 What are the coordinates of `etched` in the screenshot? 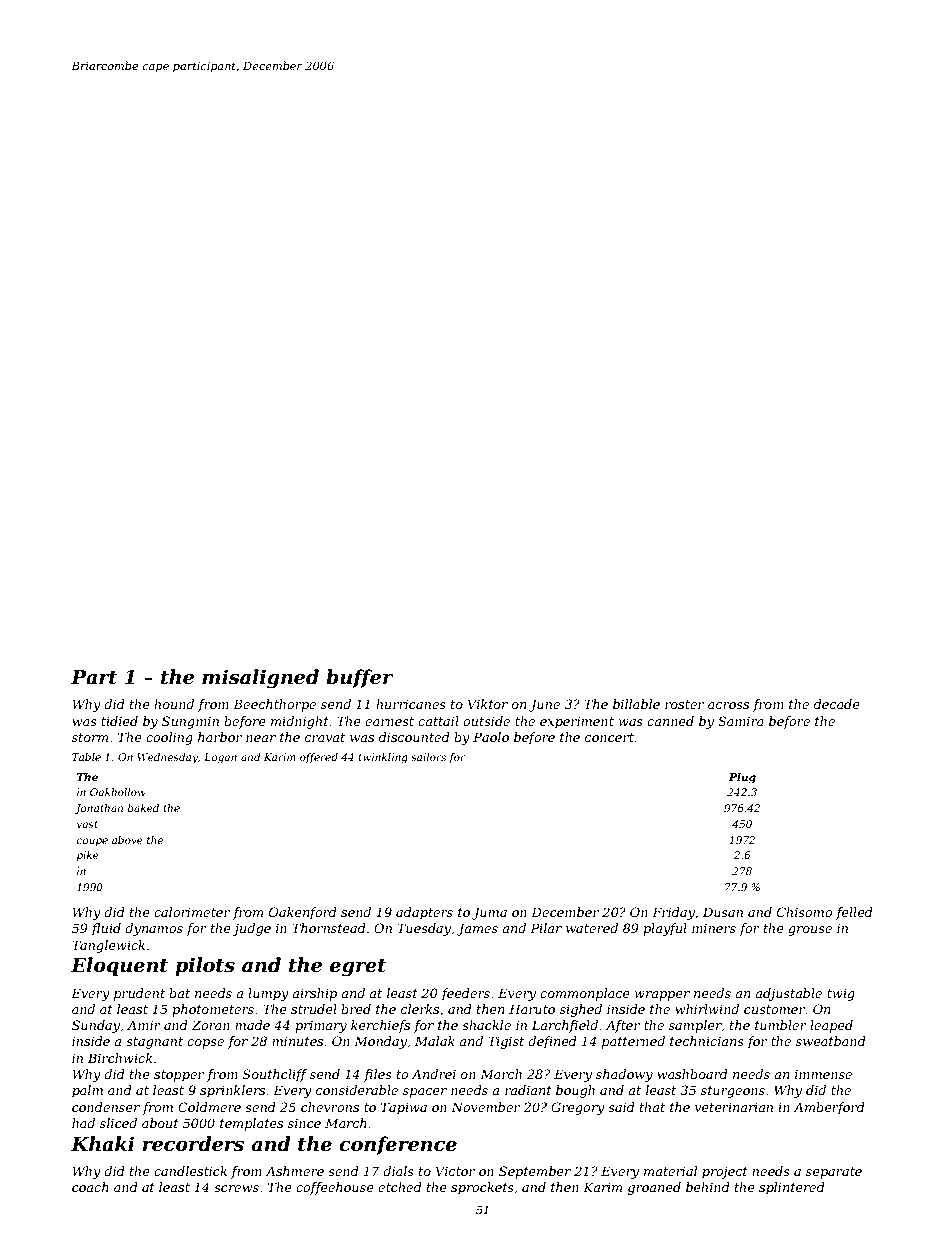 It's located at (400, 1187).
